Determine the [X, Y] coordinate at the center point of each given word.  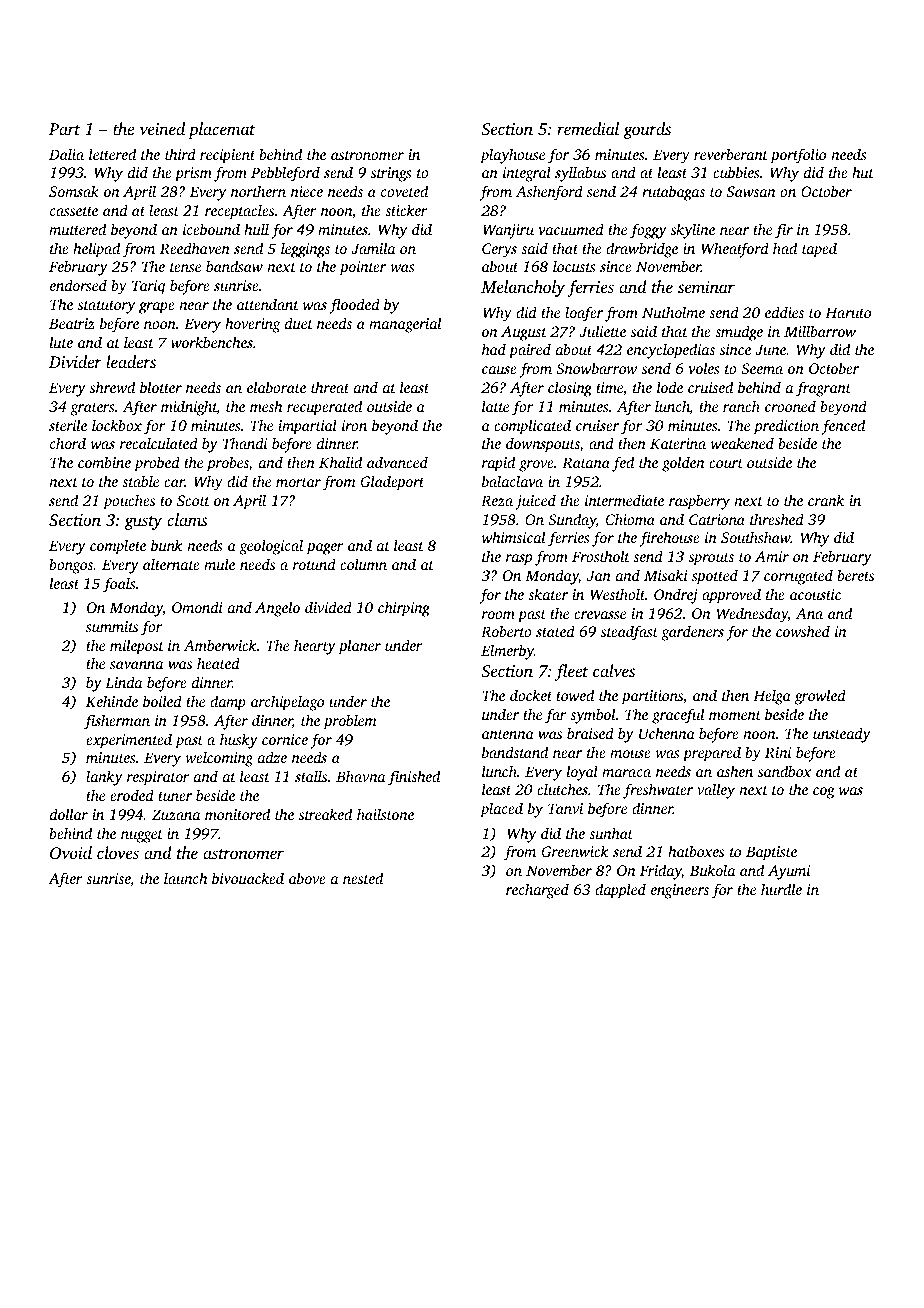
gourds [647, 130]
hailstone [385, 814]
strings [391, 174]
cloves [118, 852]
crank [826, 500]
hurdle [781, 889]
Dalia [66, 154]
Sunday [572, 521]
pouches [129, 502]
